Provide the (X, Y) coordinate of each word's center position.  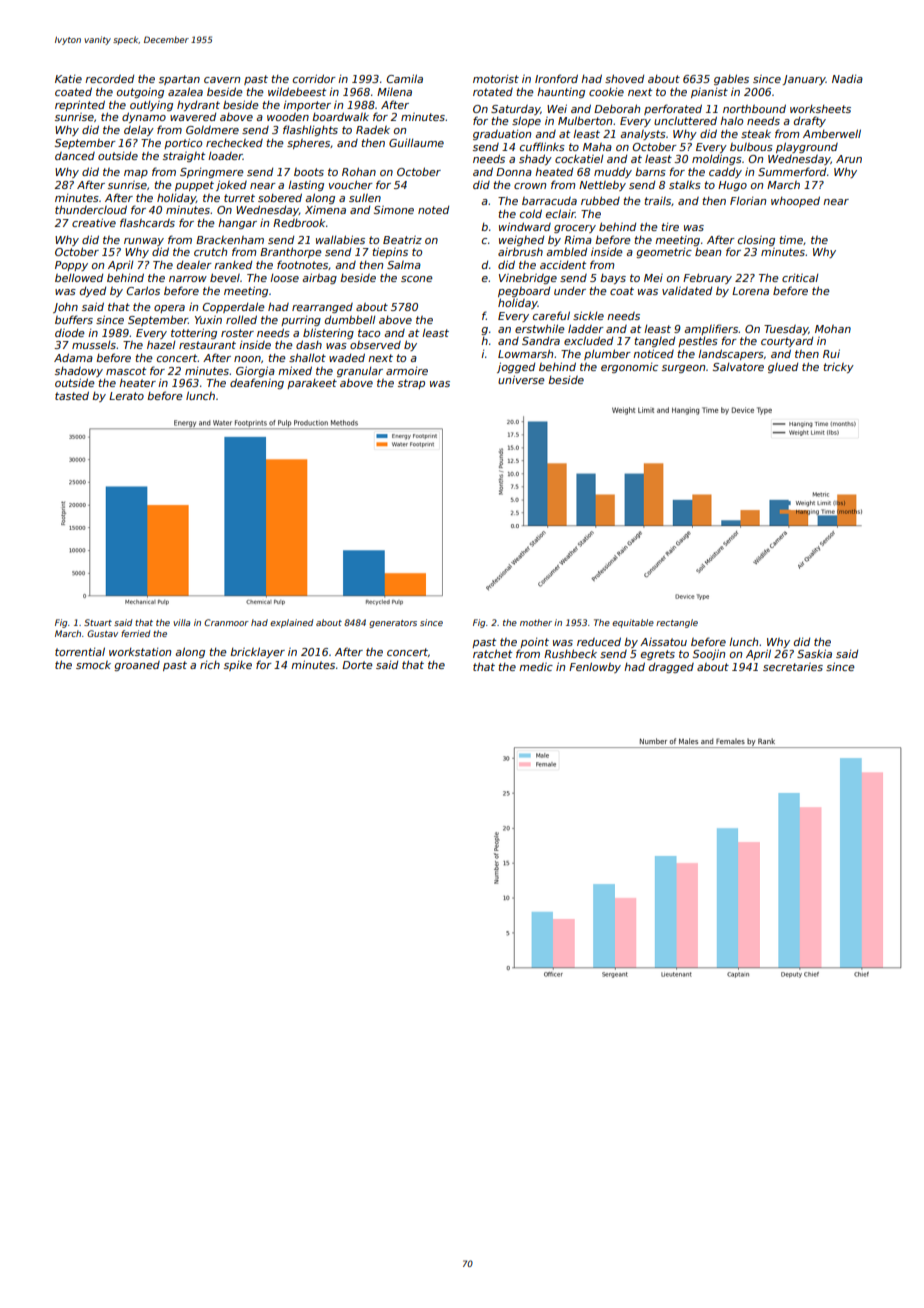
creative (94, 222)
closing (756, 241)
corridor (314, 78)
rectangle (677, 623)
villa (181, 622)
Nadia (847, 79)
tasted (72, 395)
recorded (109, 79)
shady (535, 159)
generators (393, 624)
